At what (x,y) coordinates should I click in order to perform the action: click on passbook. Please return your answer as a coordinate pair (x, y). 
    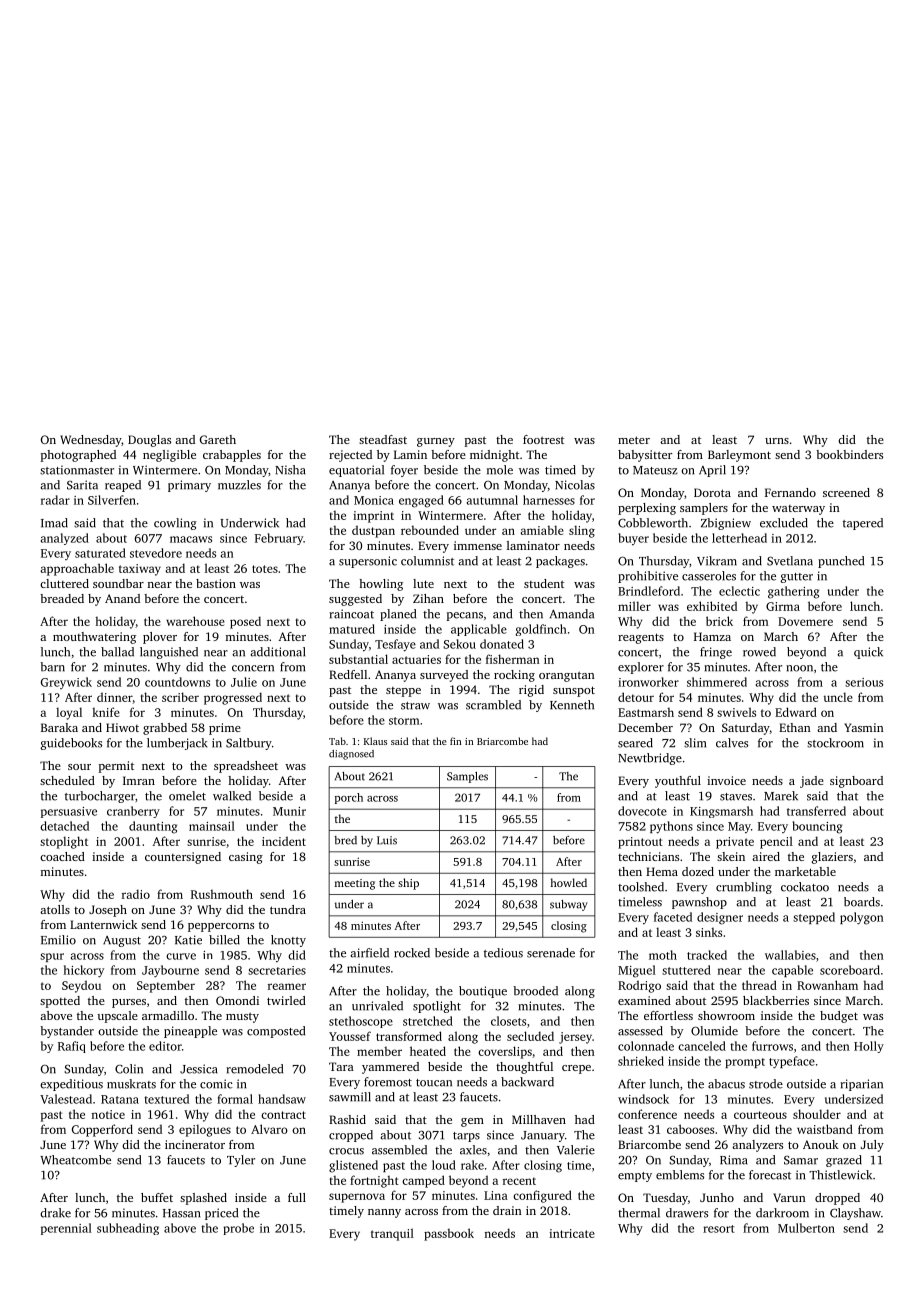
    Looking at the image, I should click on (449, 1234).
